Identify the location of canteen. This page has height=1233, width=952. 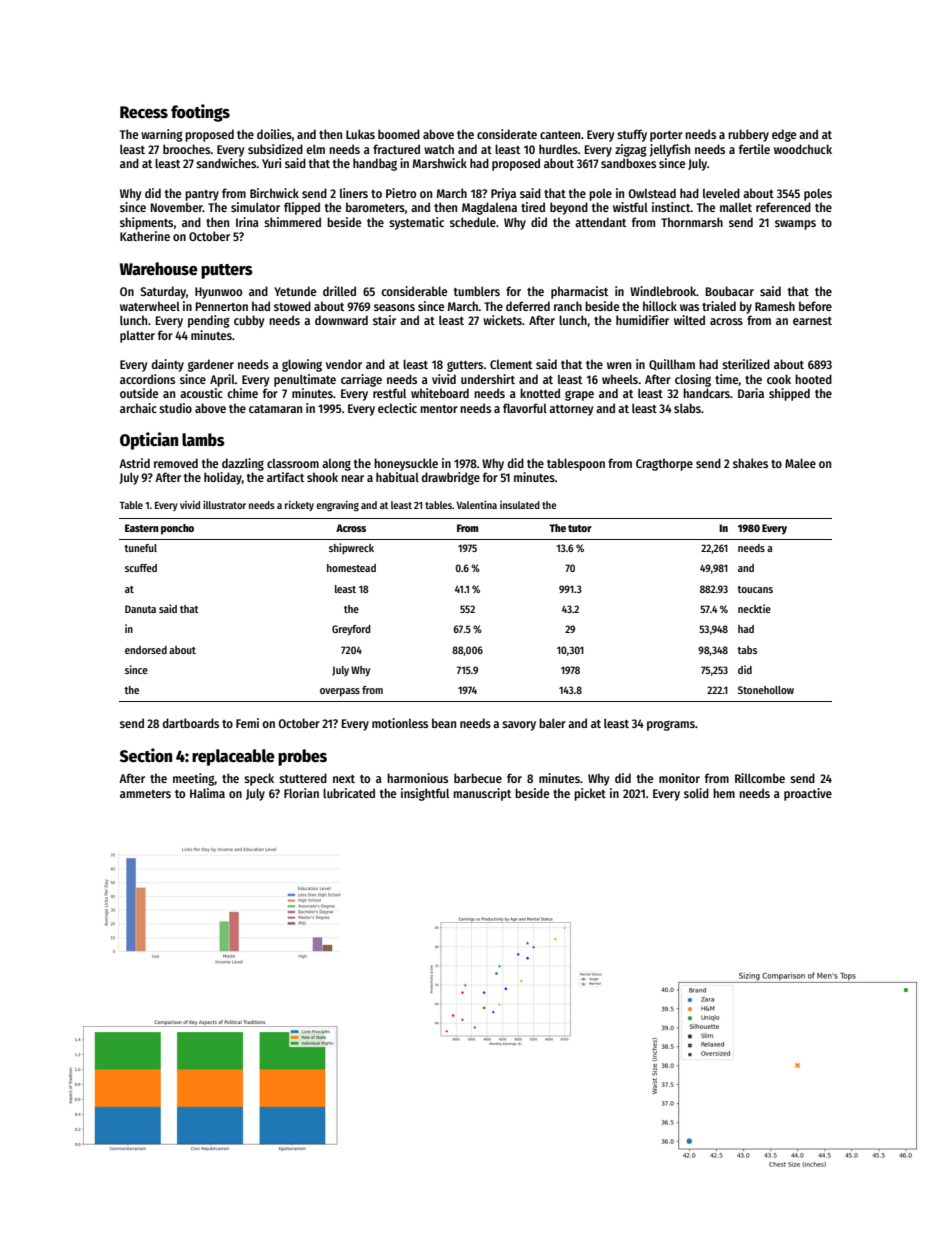
(560, 135).
